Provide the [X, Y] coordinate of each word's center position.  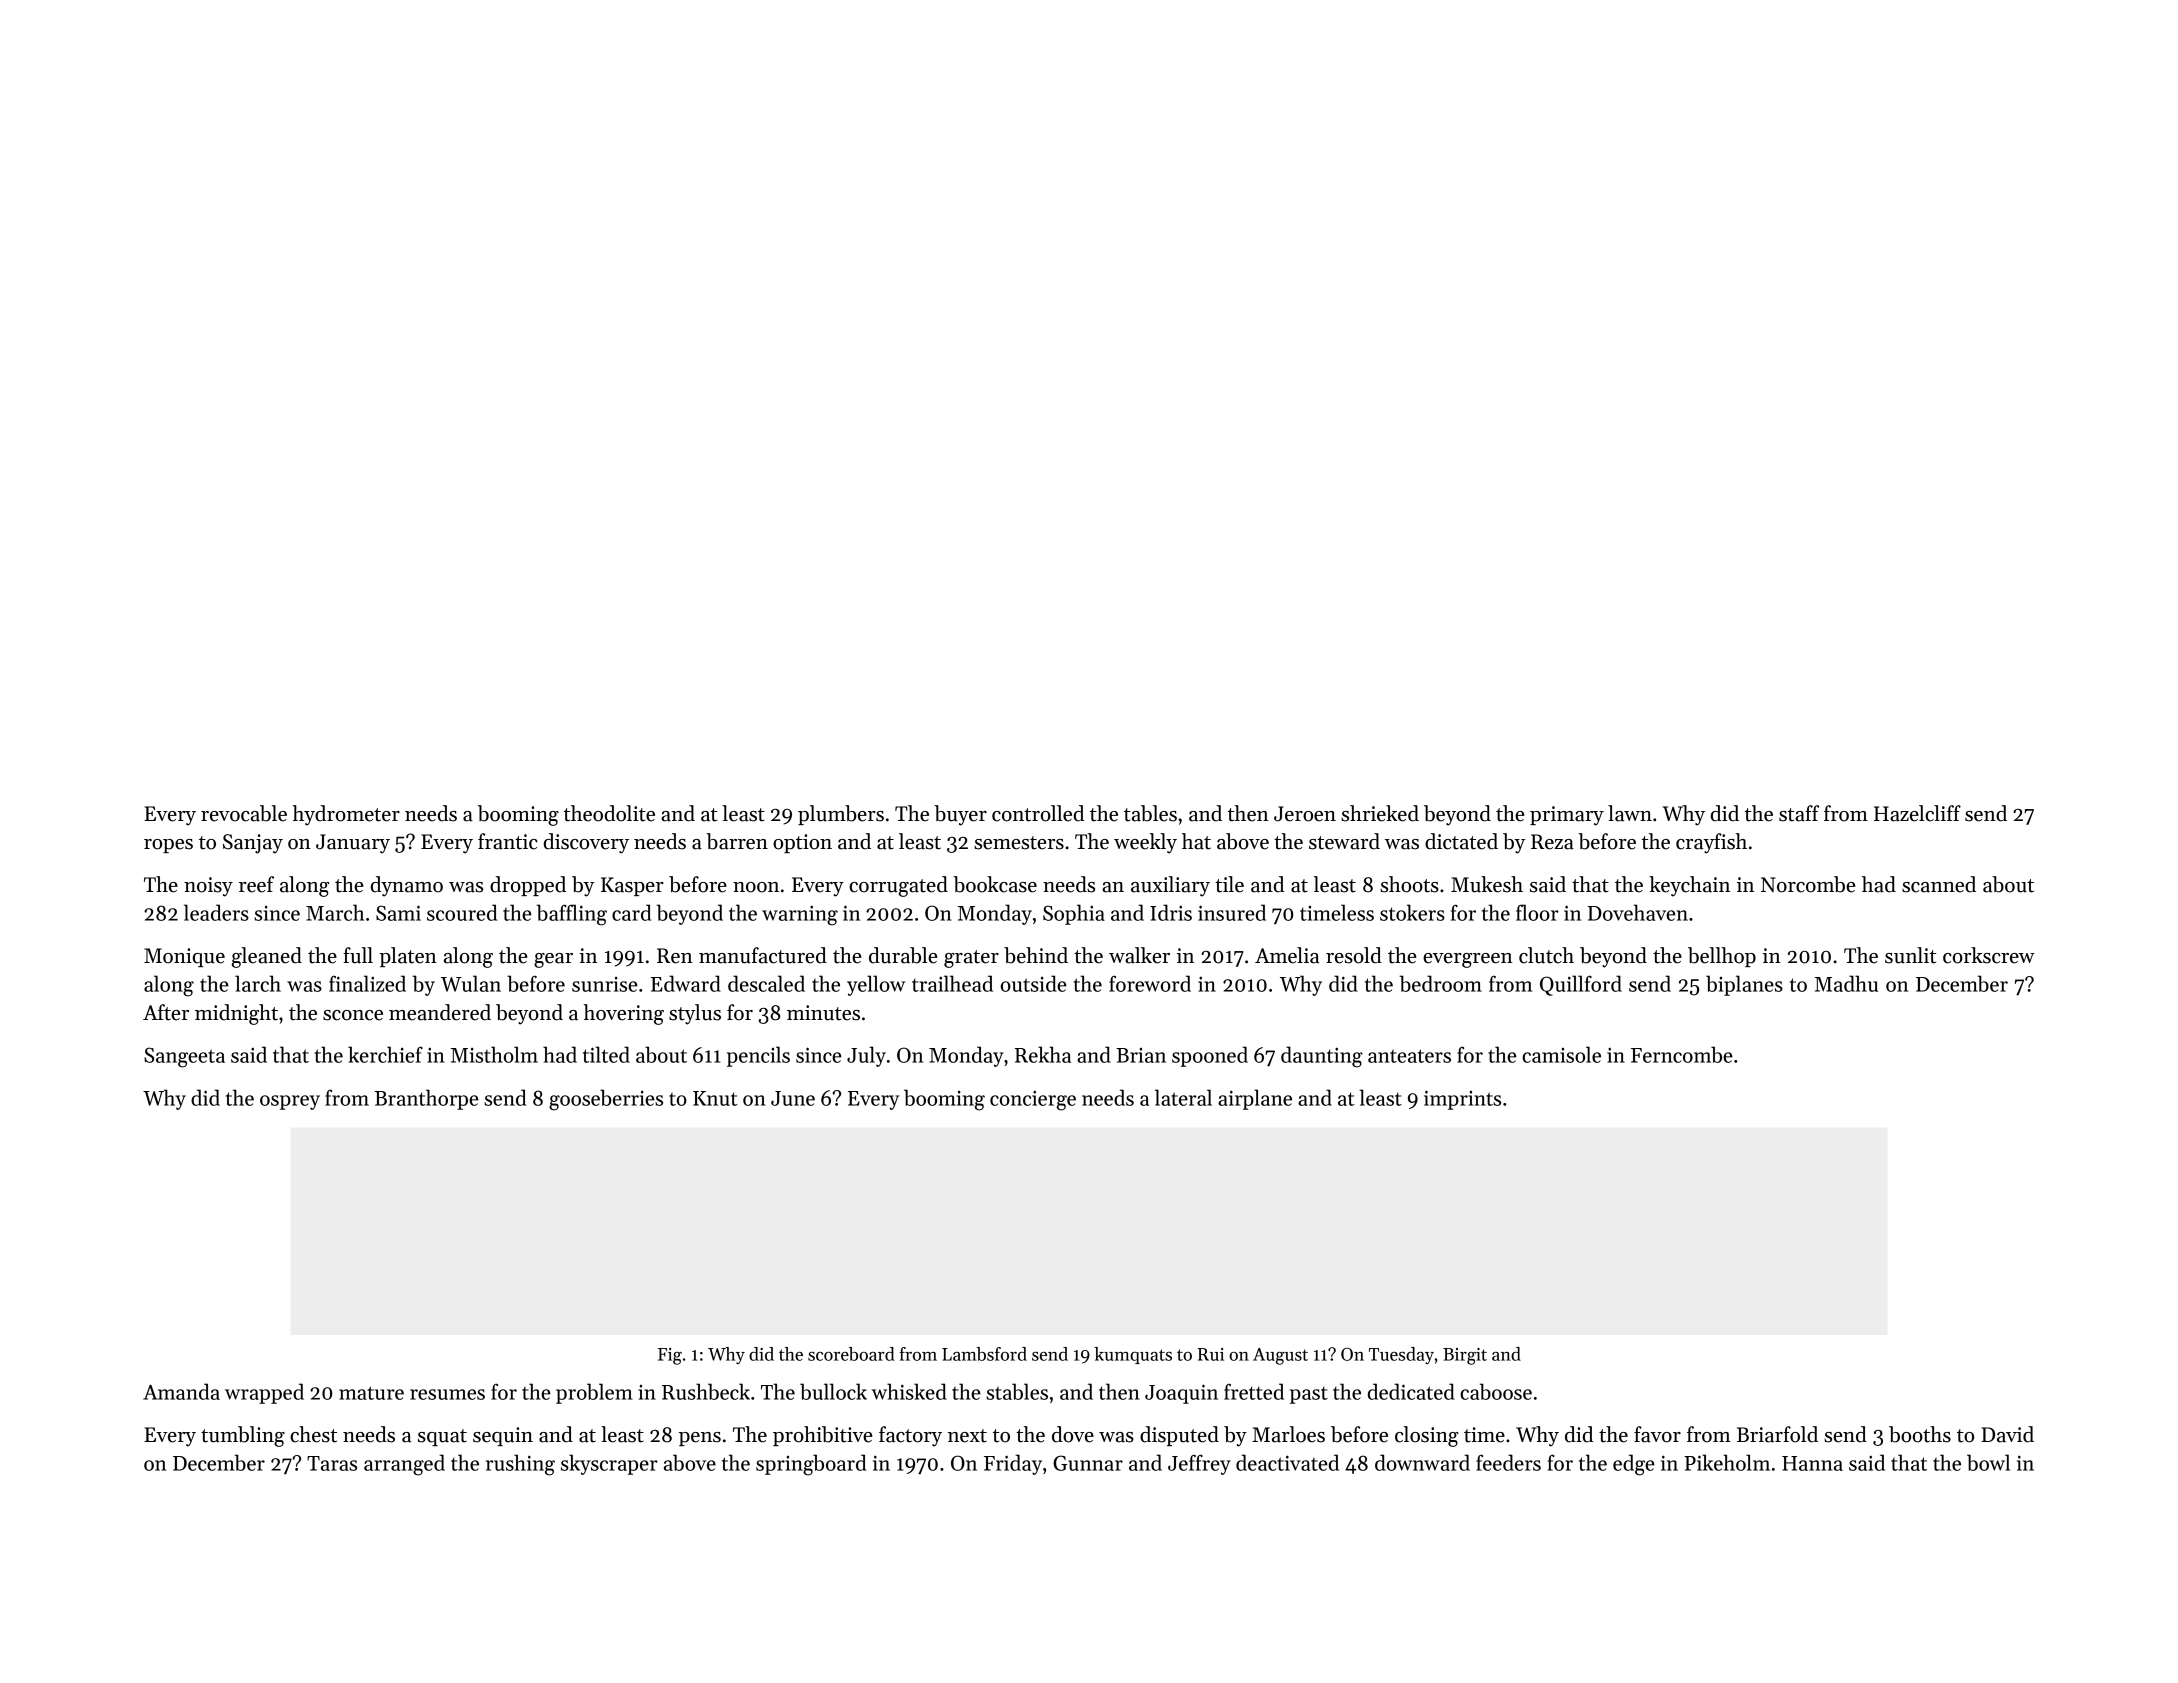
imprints [1462, 1100]
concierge [1033, 1100]
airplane [1255, 1099]
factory [910, 1436]
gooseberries [606, 1100]
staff [1799, 813]
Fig [670, 1356]
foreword [1150, 983]
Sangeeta [184, 1057]
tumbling [243, 1436]
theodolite [609, 813]
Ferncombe [1682, 1054]
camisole [1561, 1054]
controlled [1038, 813]
